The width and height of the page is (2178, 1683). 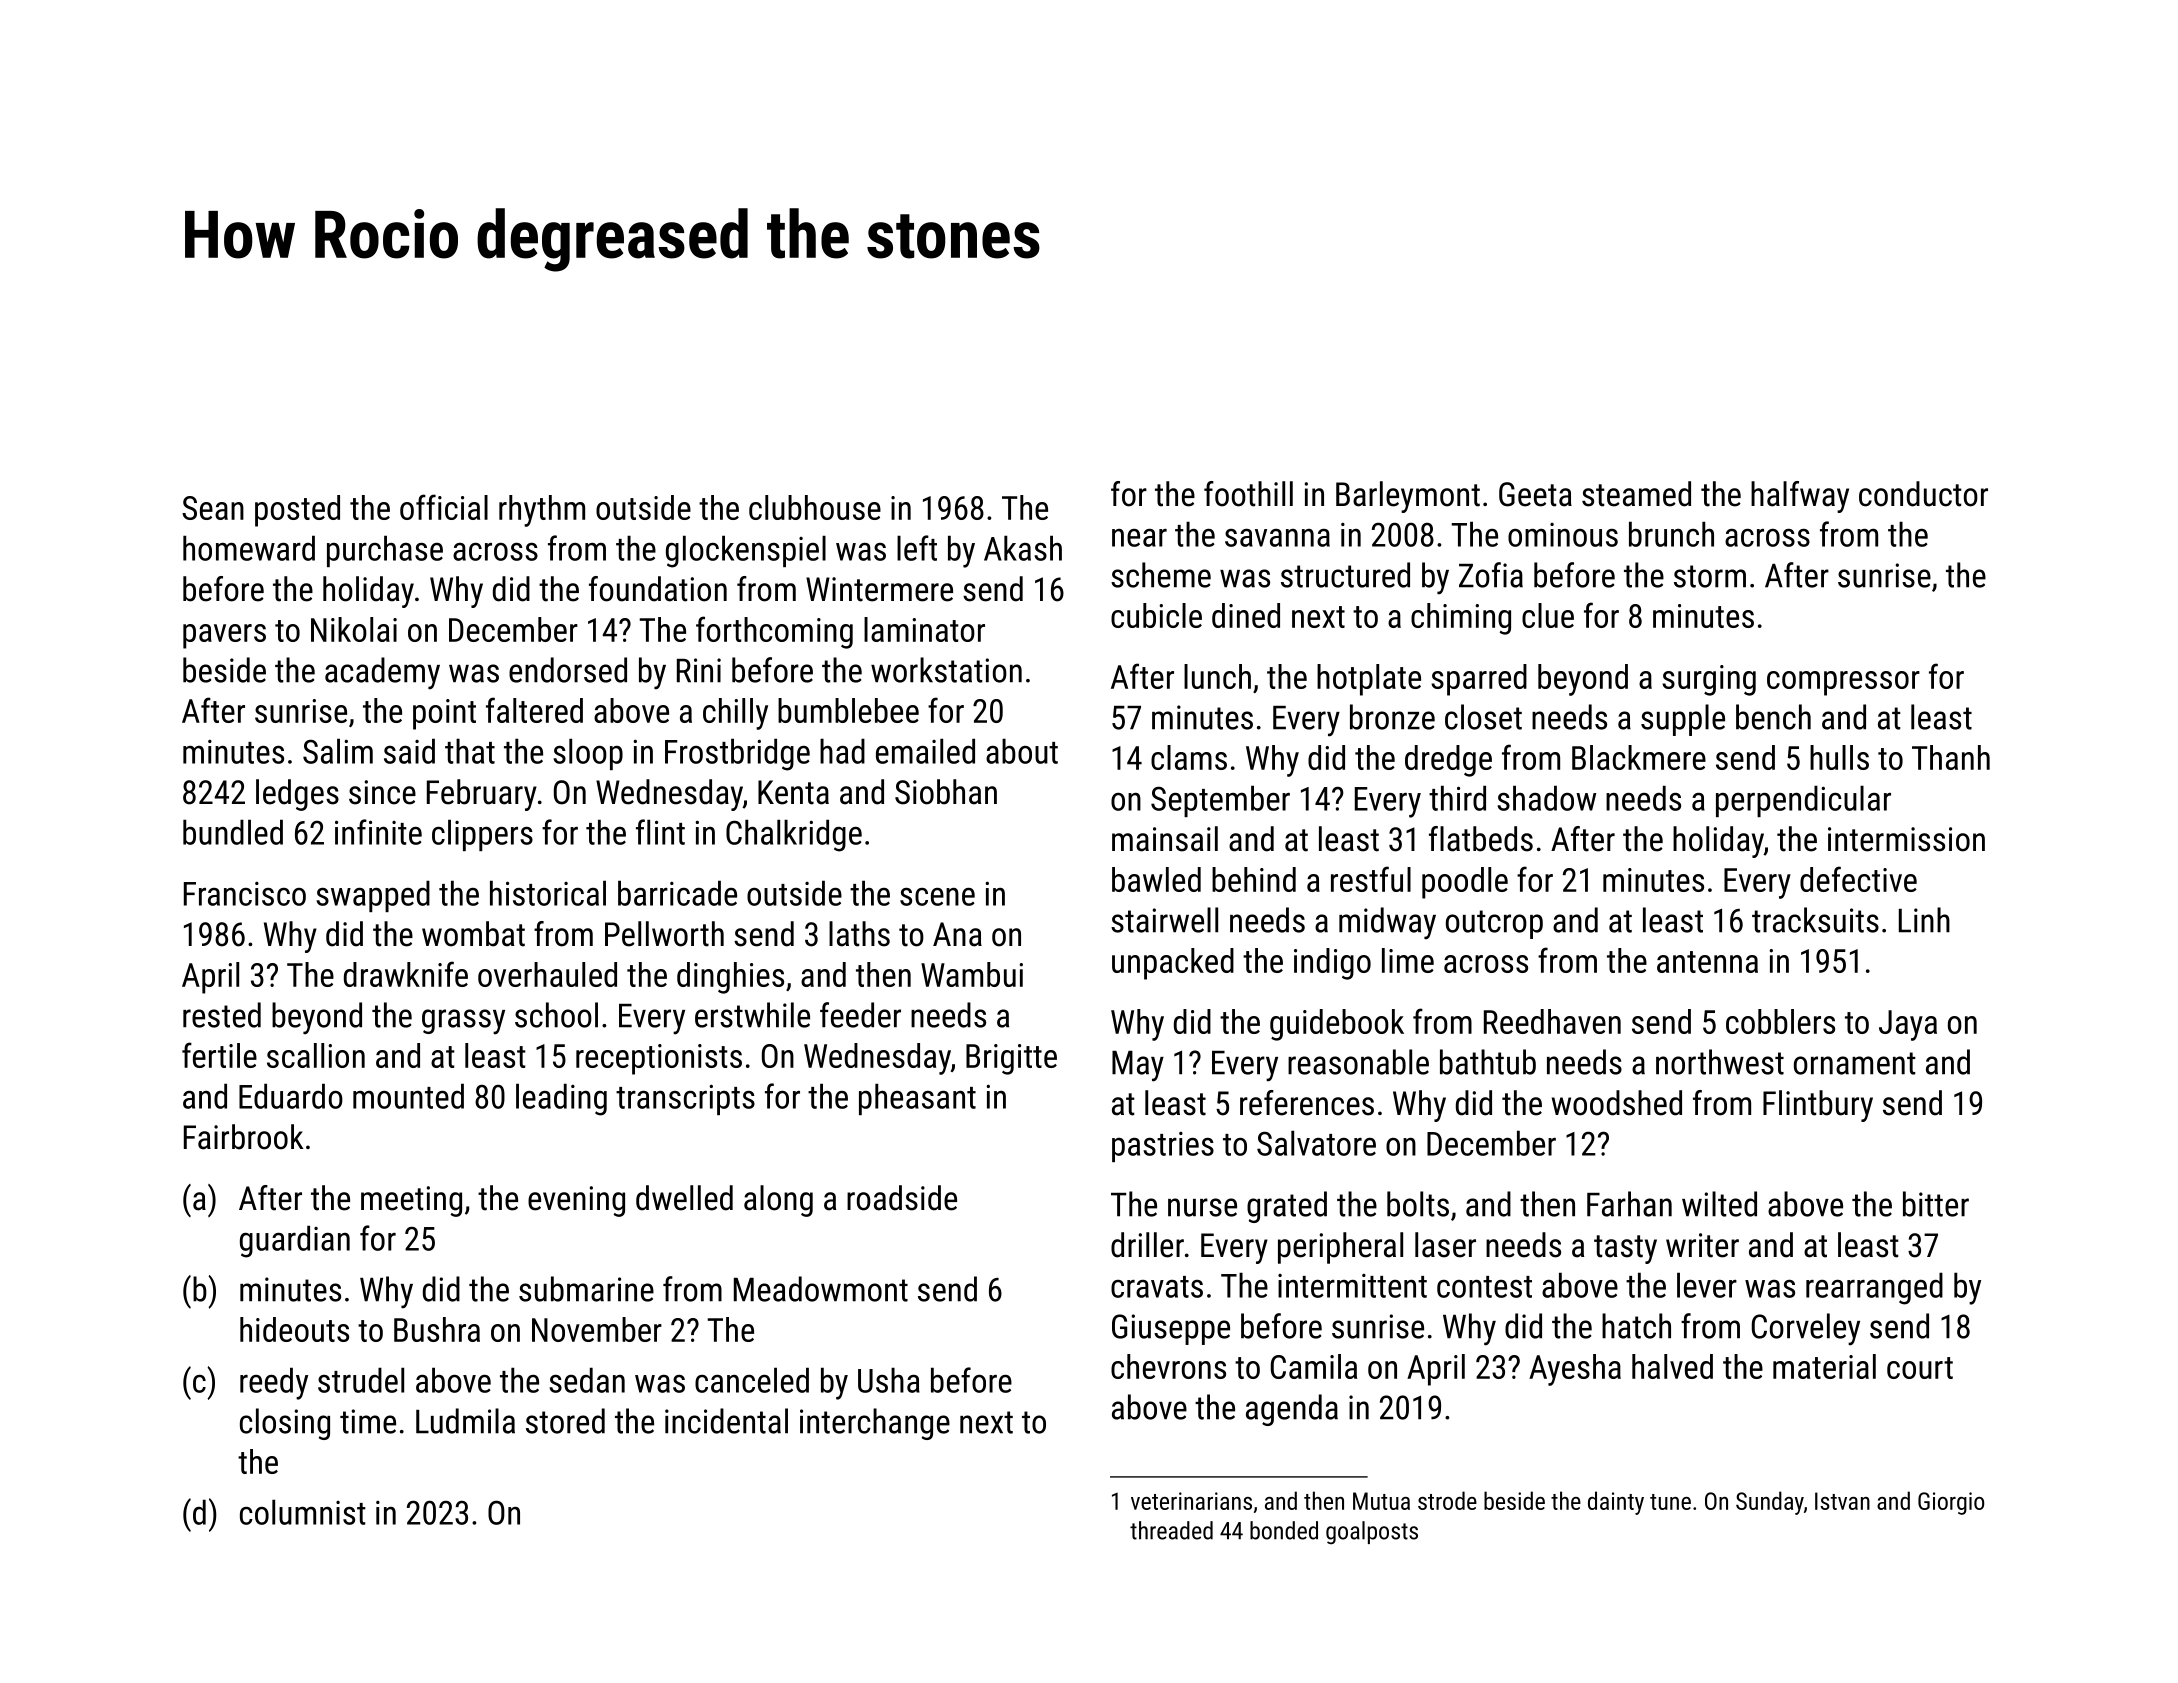 What do you see at coordinates (473, 934) in the page?
I see `wombat` at bounding box center [473, 934].
